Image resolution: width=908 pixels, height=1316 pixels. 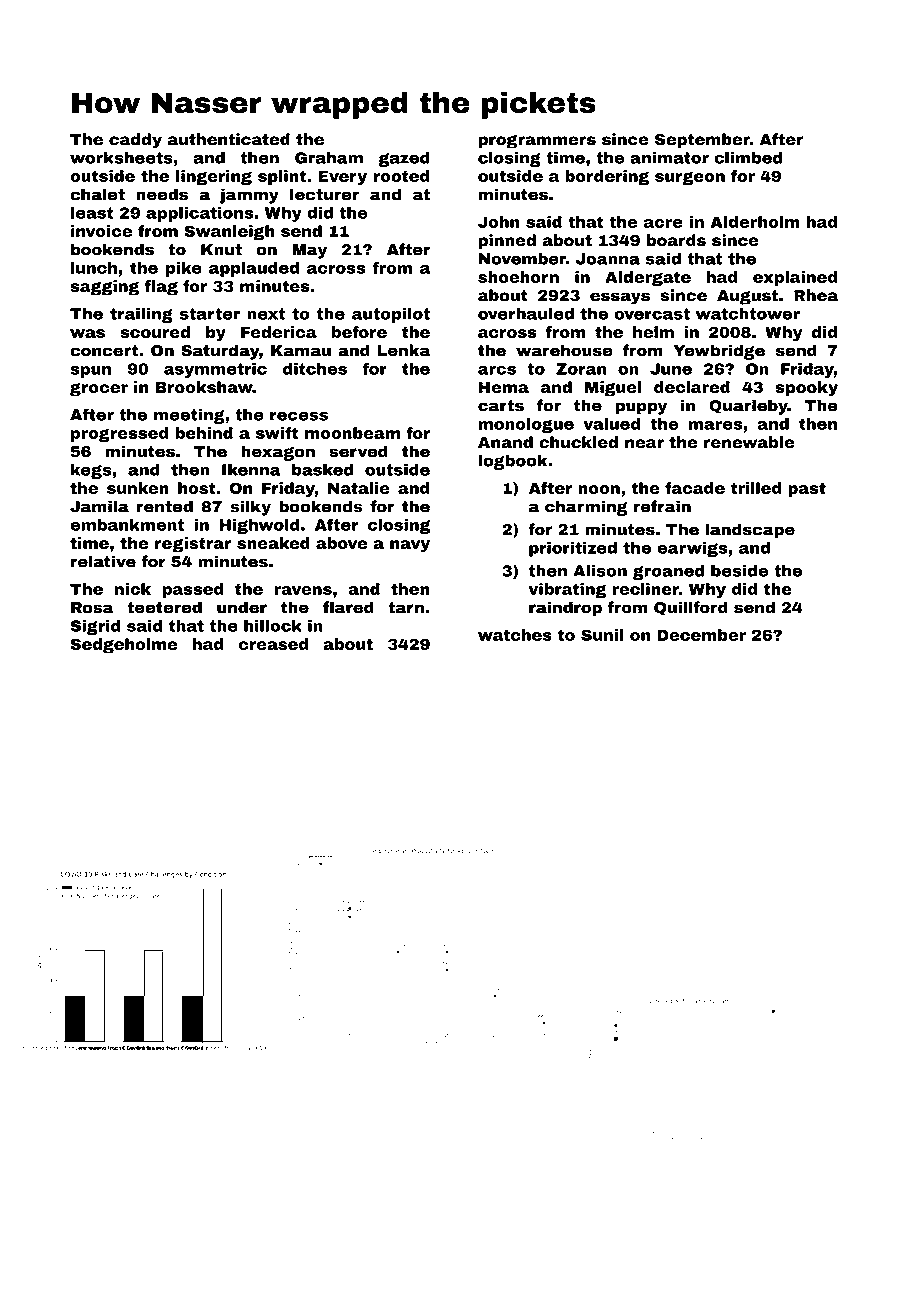 What do you see at coordinates (189, 416) in the image?
I see `meeting` at bounding box center [189, 416].
